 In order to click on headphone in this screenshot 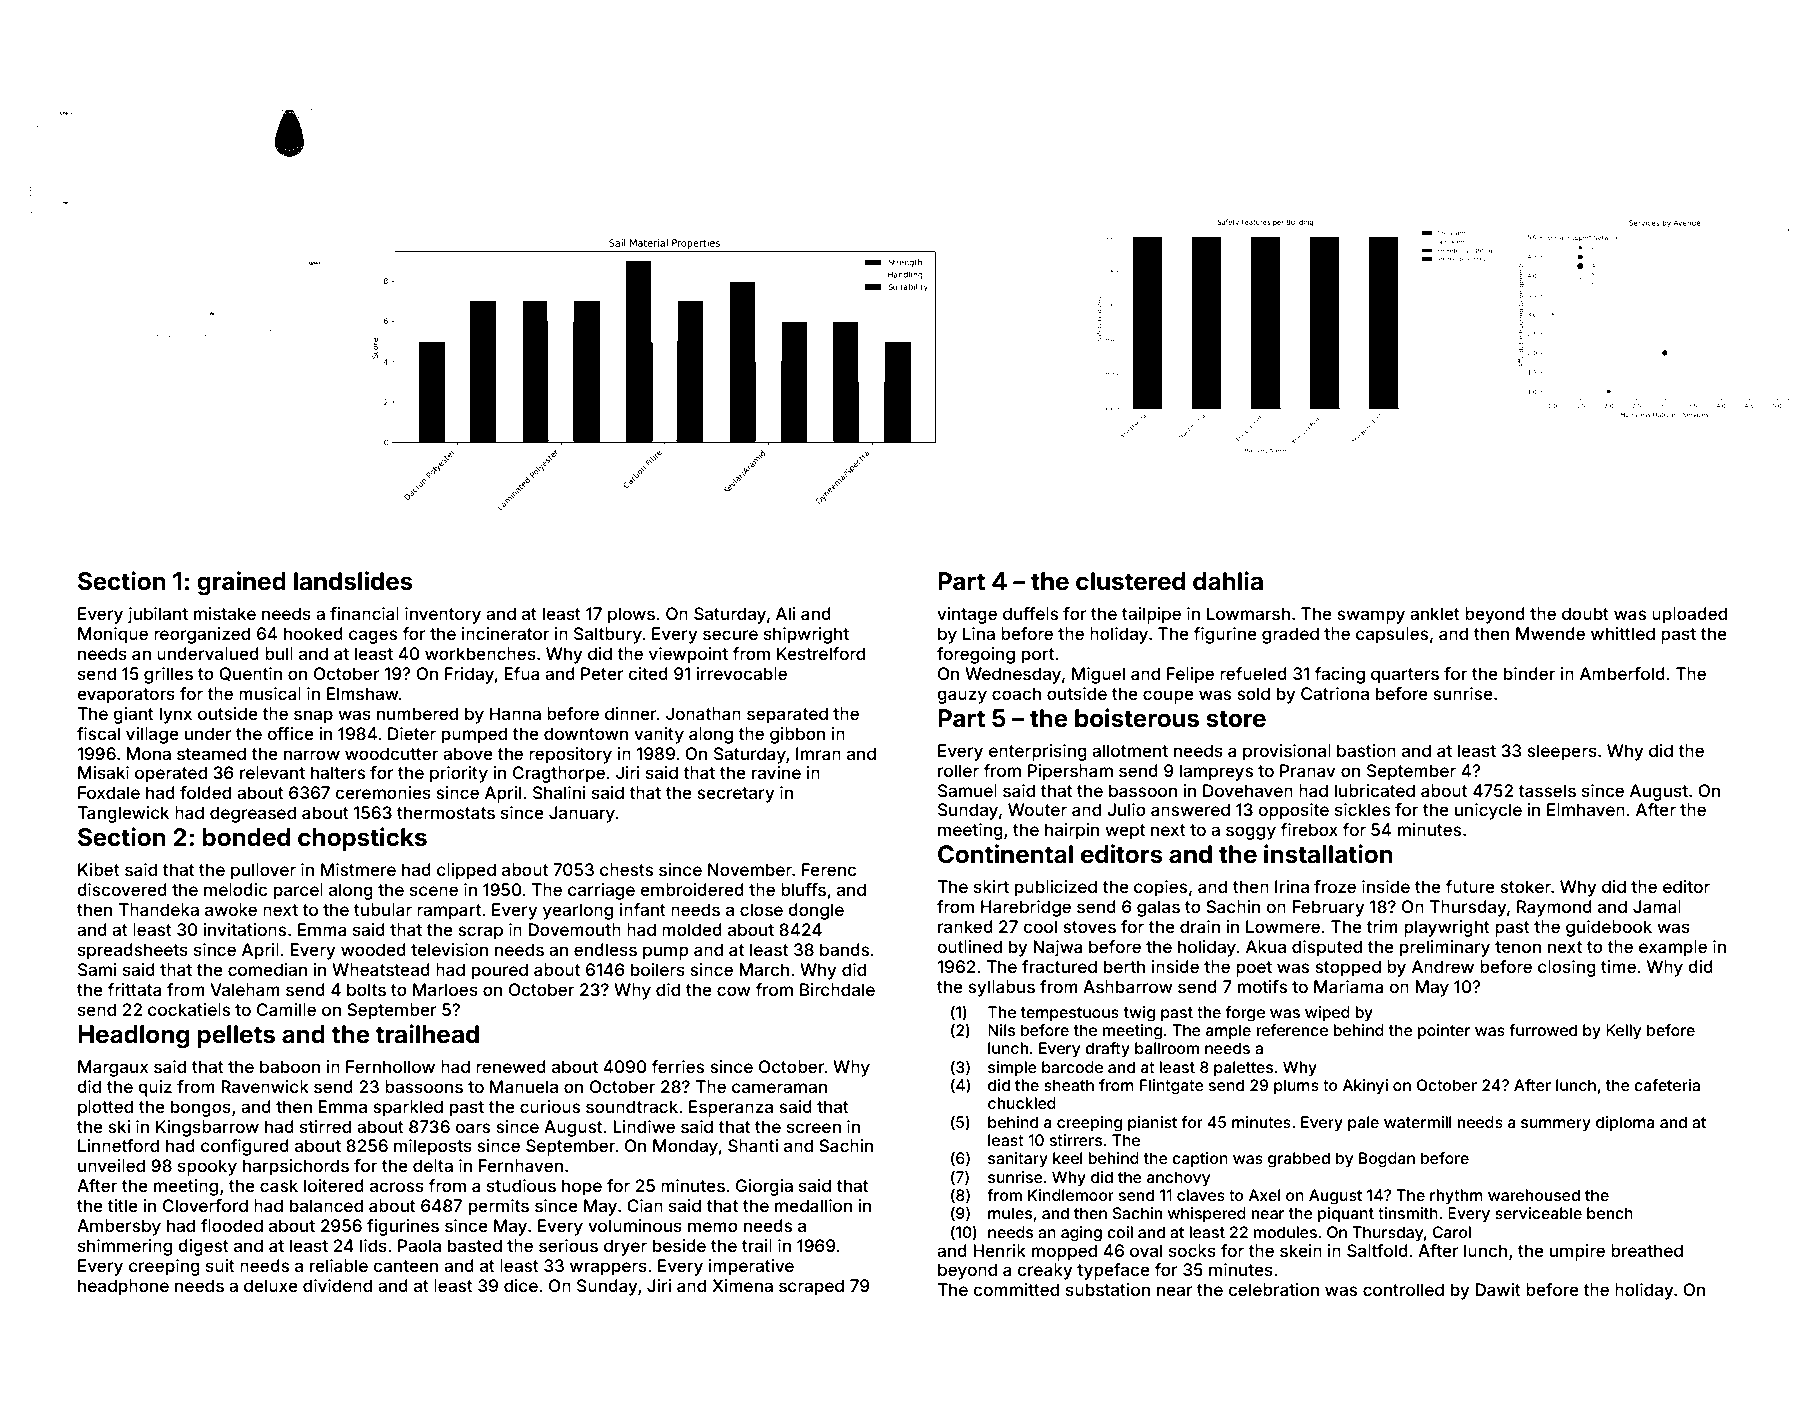, I will do `click(123, 1287)`.
